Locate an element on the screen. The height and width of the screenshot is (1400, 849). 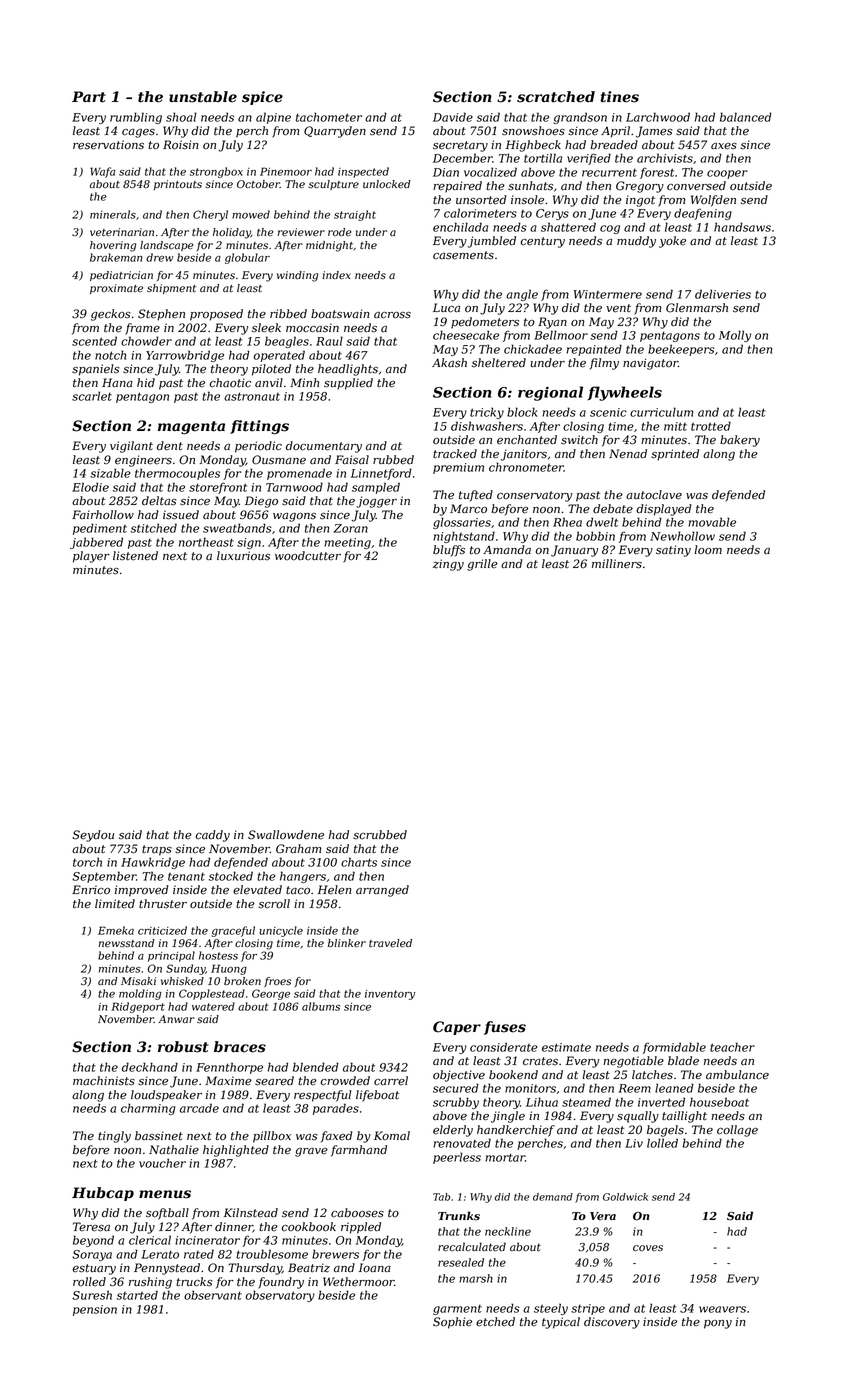
balanced is located at coordinates (746, 117).
